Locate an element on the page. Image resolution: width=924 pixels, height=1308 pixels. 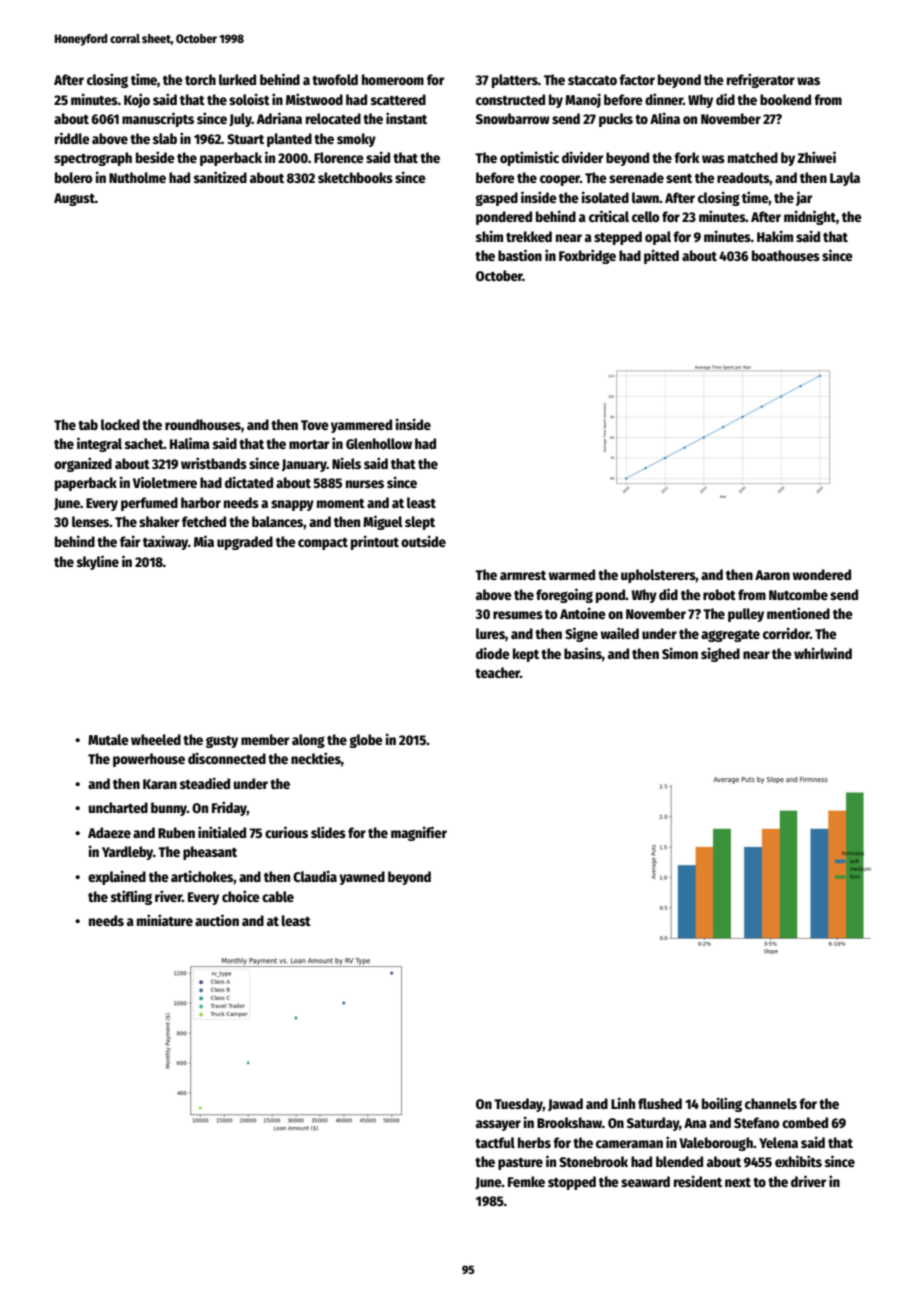
constructed is located at coordinates (510, 99).
